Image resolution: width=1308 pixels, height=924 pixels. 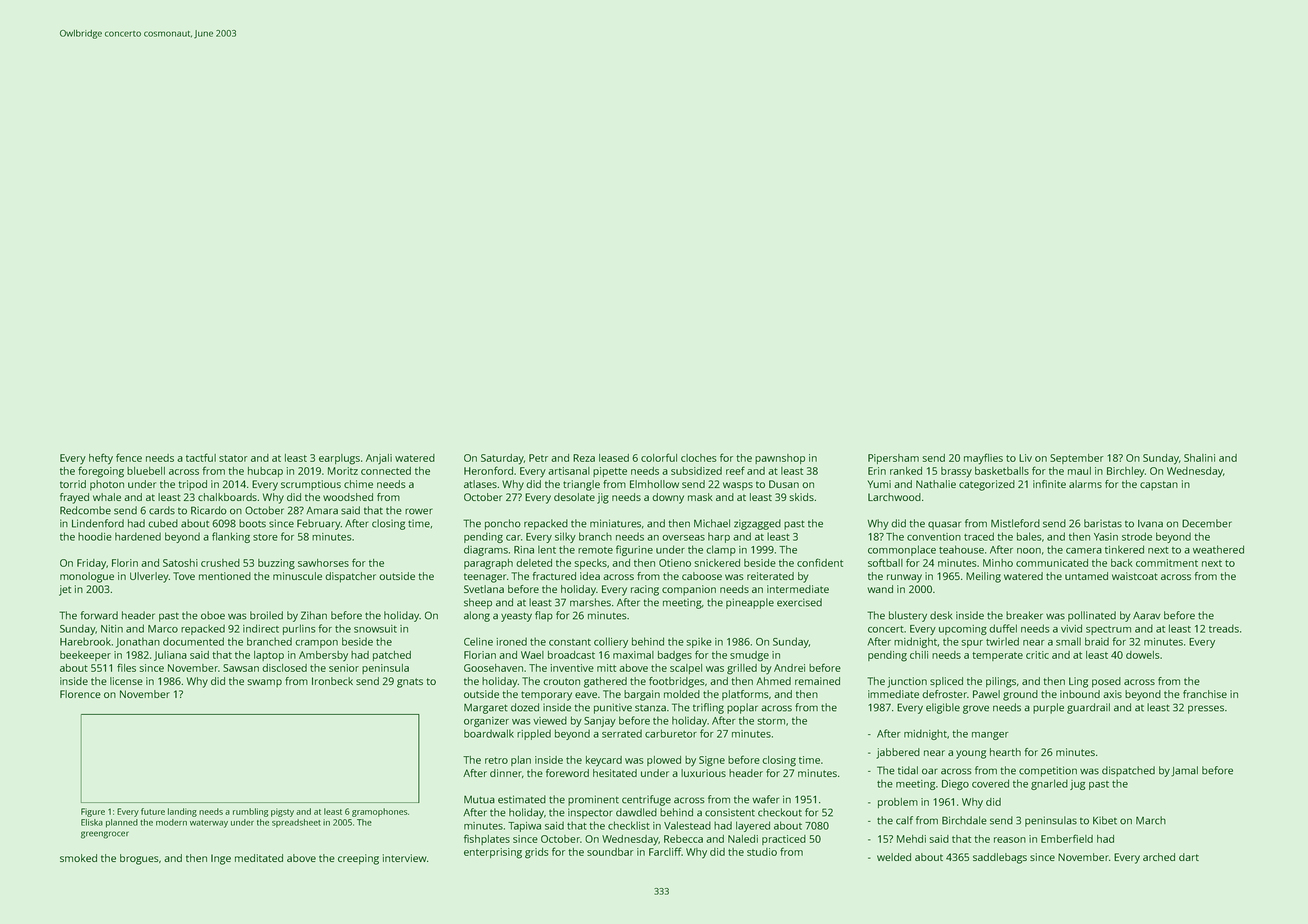 What do you see at coordinates (1218, 549) in the document?
I see `weathered` at bounding box center [1218, 549].
